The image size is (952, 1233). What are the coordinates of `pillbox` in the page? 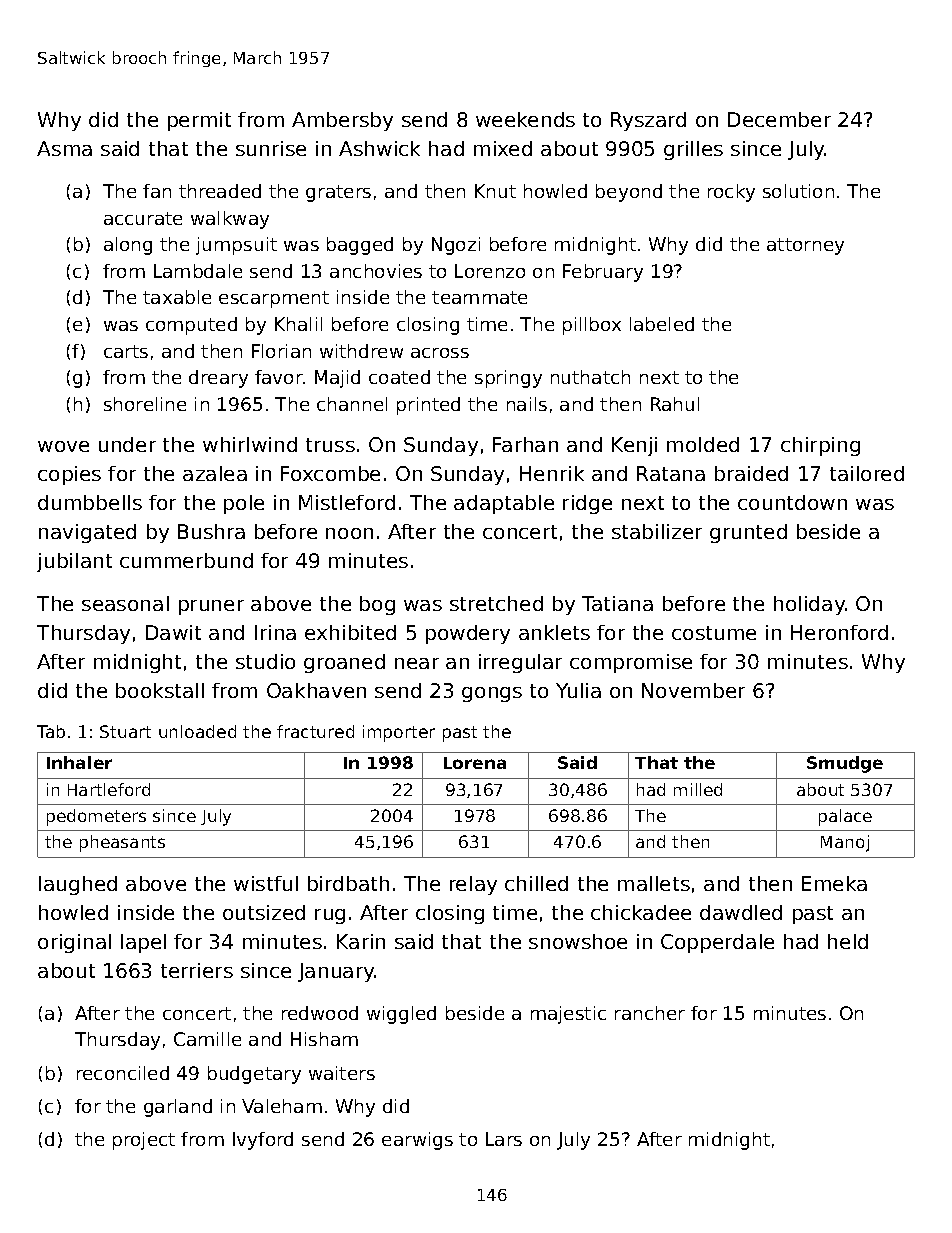 It's located at (592, 326).
